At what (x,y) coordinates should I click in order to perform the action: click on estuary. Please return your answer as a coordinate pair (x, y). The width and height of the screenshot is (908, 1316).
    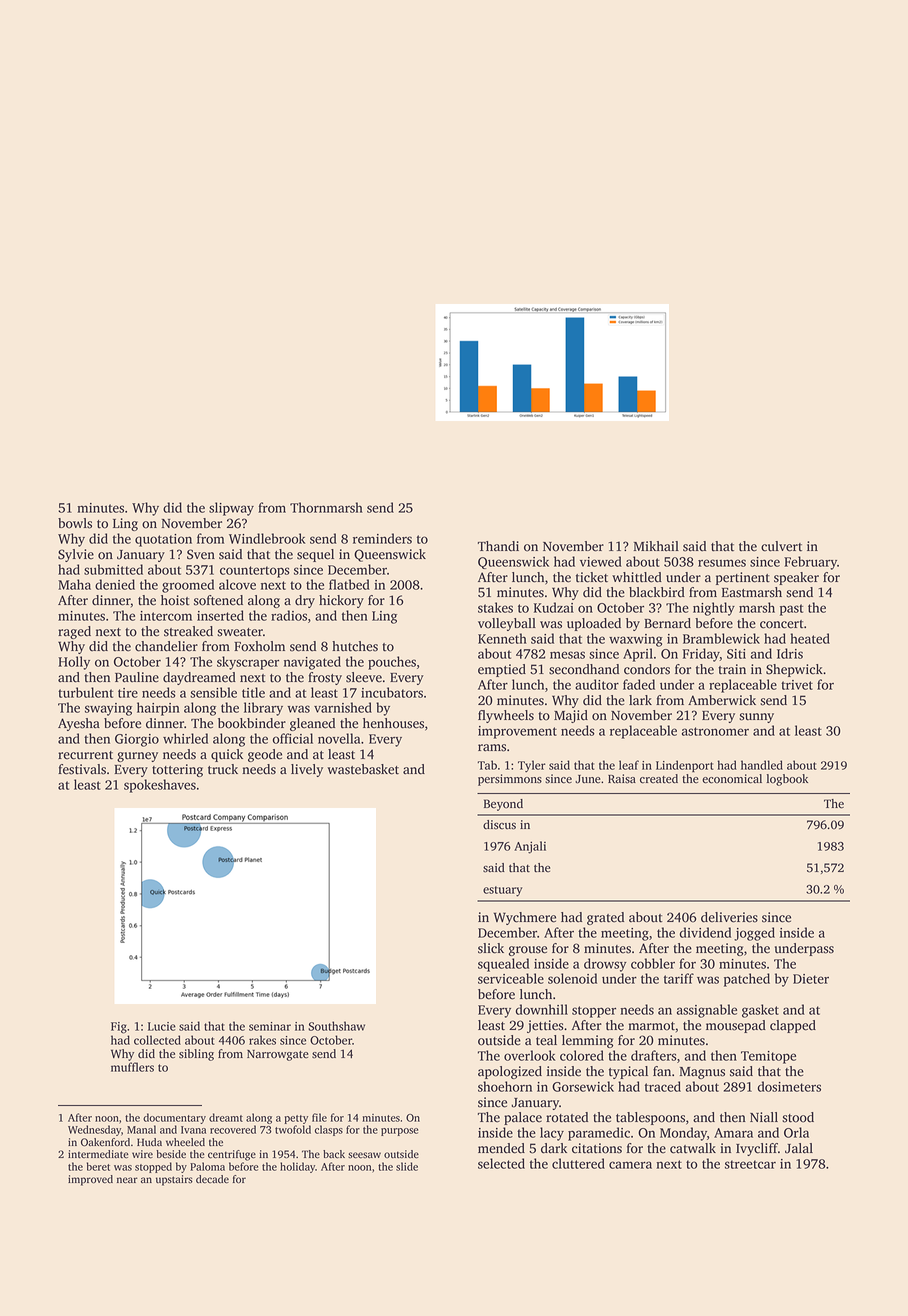
    Looking at the image, I should click on (502, 891).
